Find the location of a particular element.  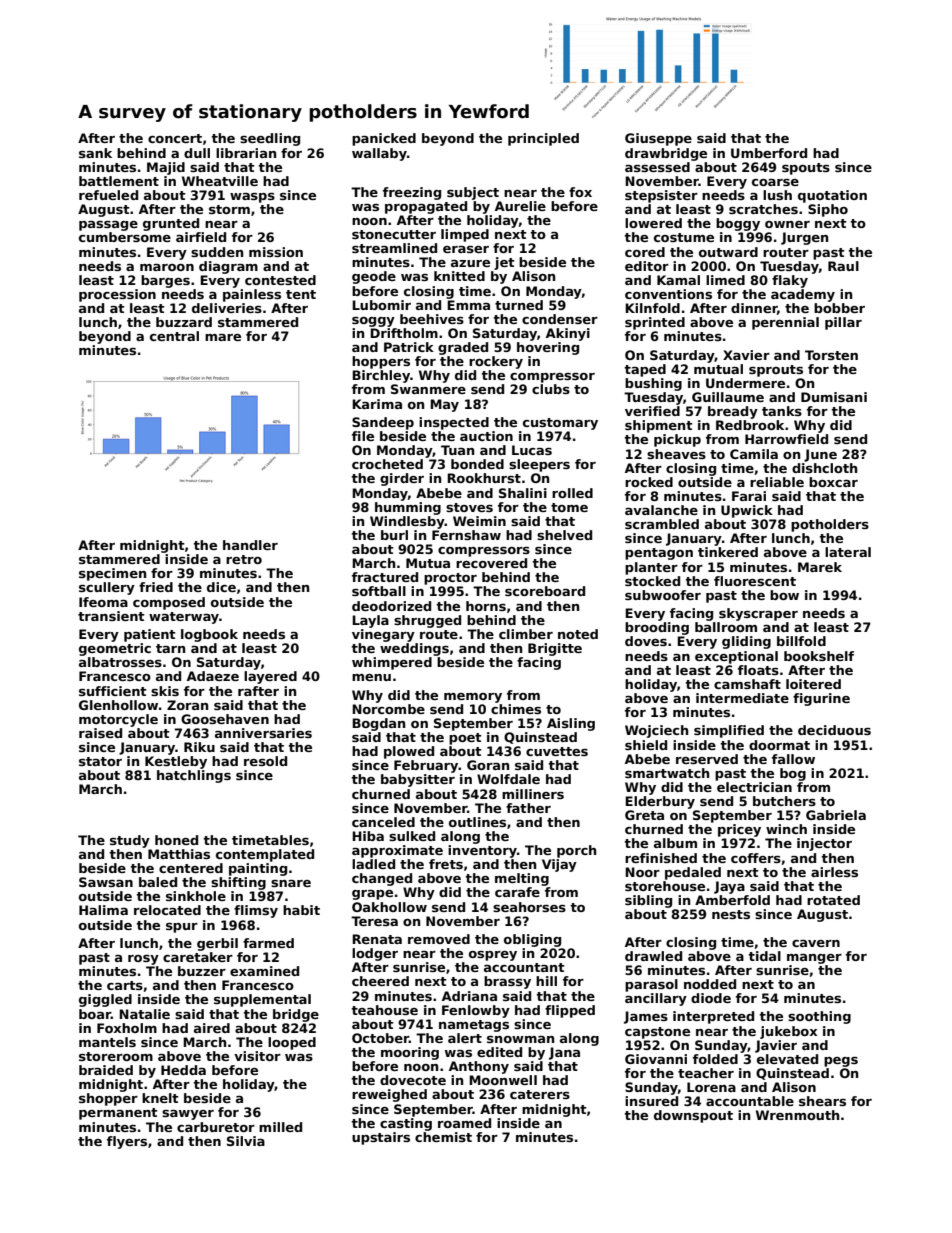

caterers is located at coordinates (540, 1094).
